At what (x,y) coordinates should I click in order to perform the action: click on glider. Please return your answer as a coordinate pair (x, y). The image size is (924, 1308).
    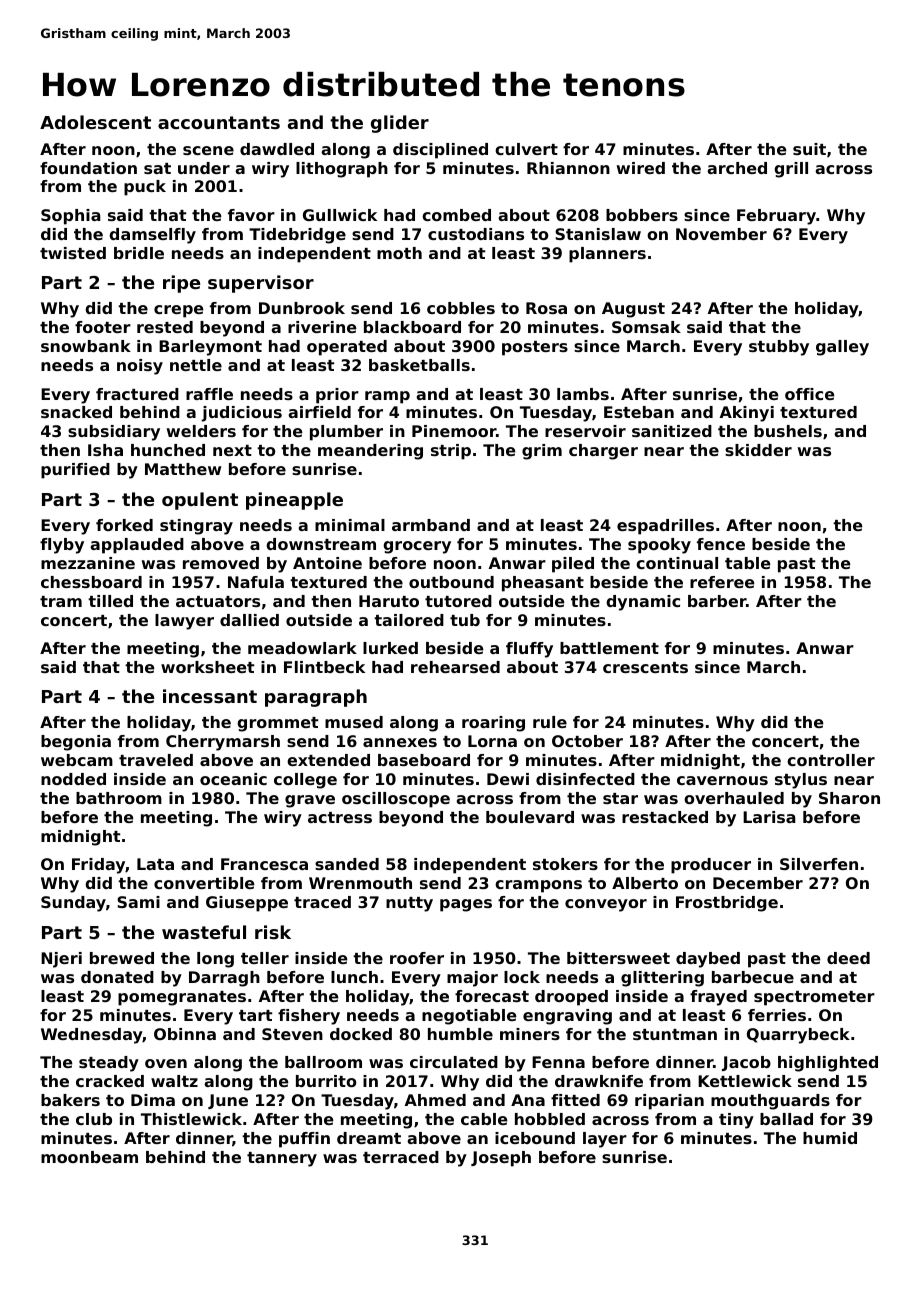
    Looking at the image, I should click on (400, 124).
